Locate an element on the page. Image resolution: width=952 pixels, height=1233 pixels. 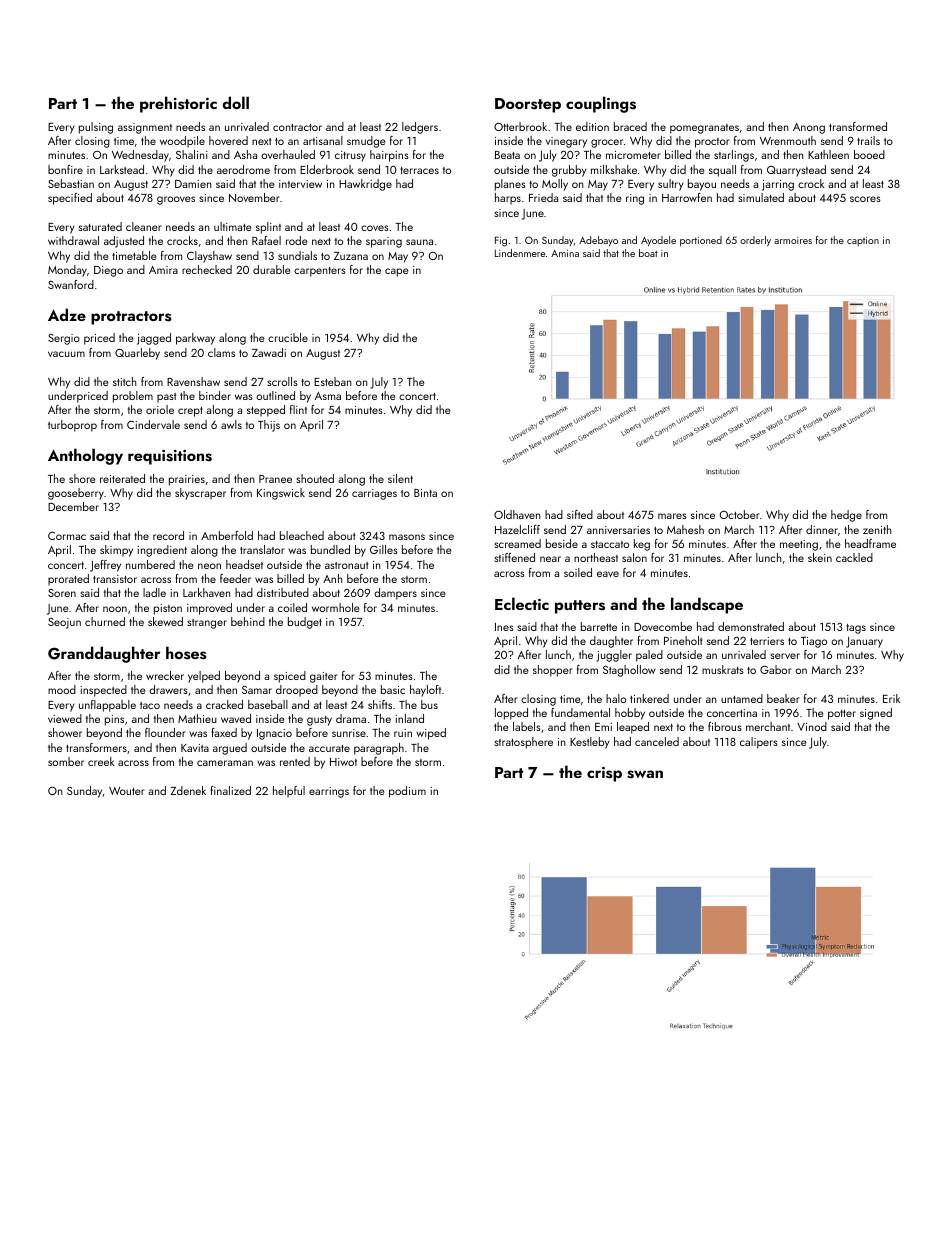
Frieda is located at coordinates (543, 197).
